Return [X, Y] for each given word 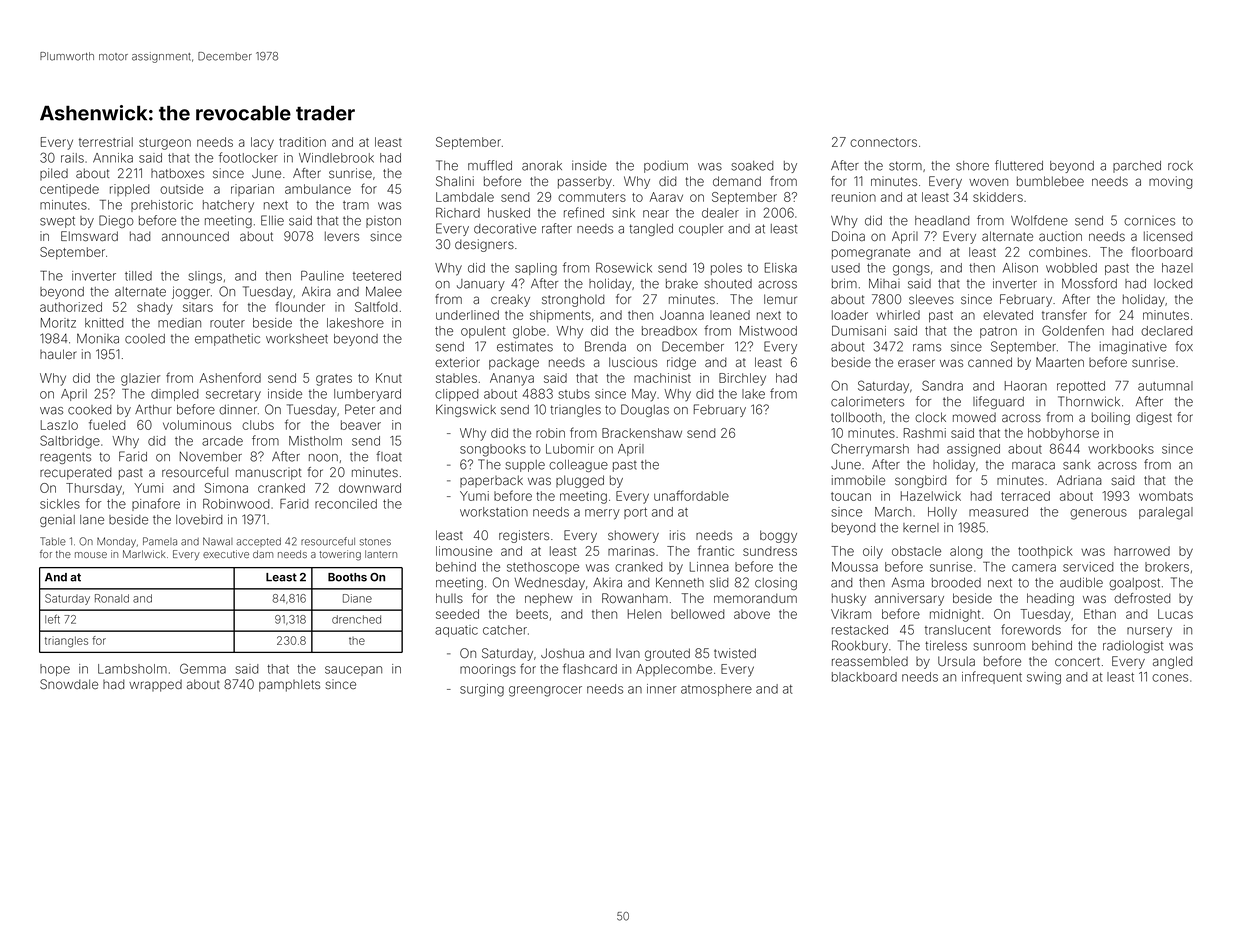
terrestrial [106, 142]
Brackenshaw [642, 433]
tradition [302, 142]
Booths [347, 577]
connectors [883, 142]
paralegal [1166, 513]
